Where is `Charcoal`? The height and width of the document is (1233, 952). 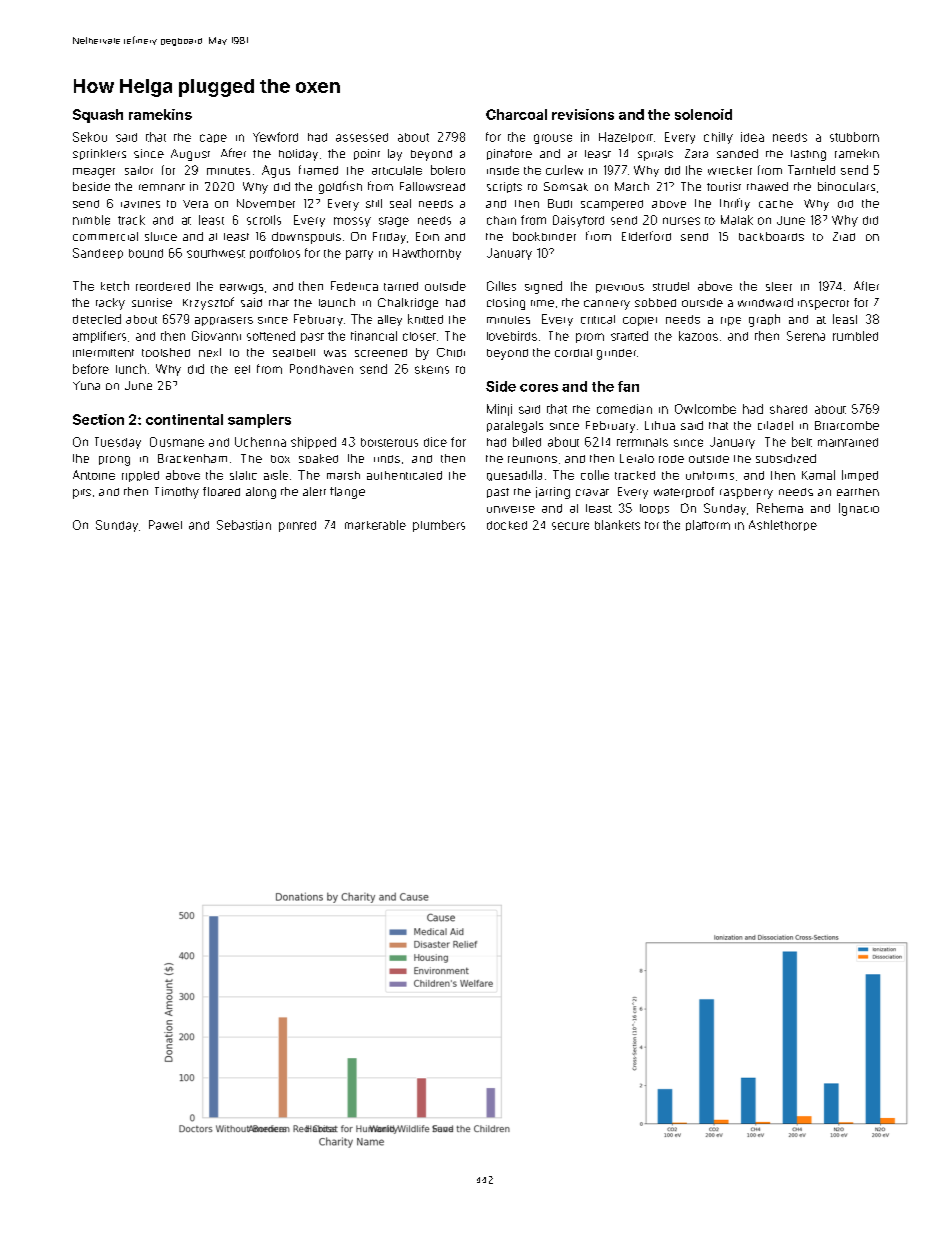 Charcoal is located at coordinates (516, 114).
